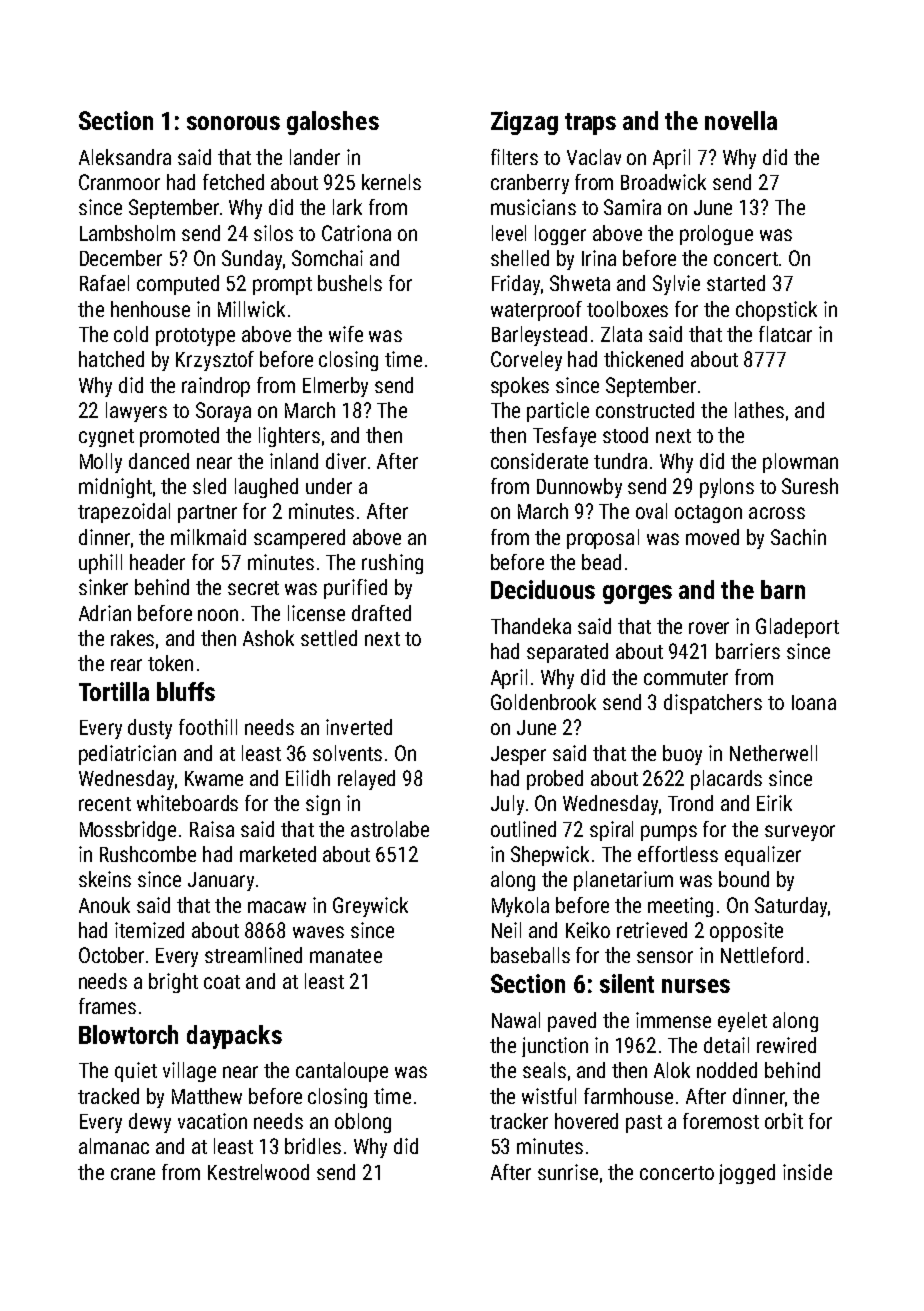 Image resolution: width=924 pixels, height=1311 pixels. I want to click on Mykola, so click(520, 907).
